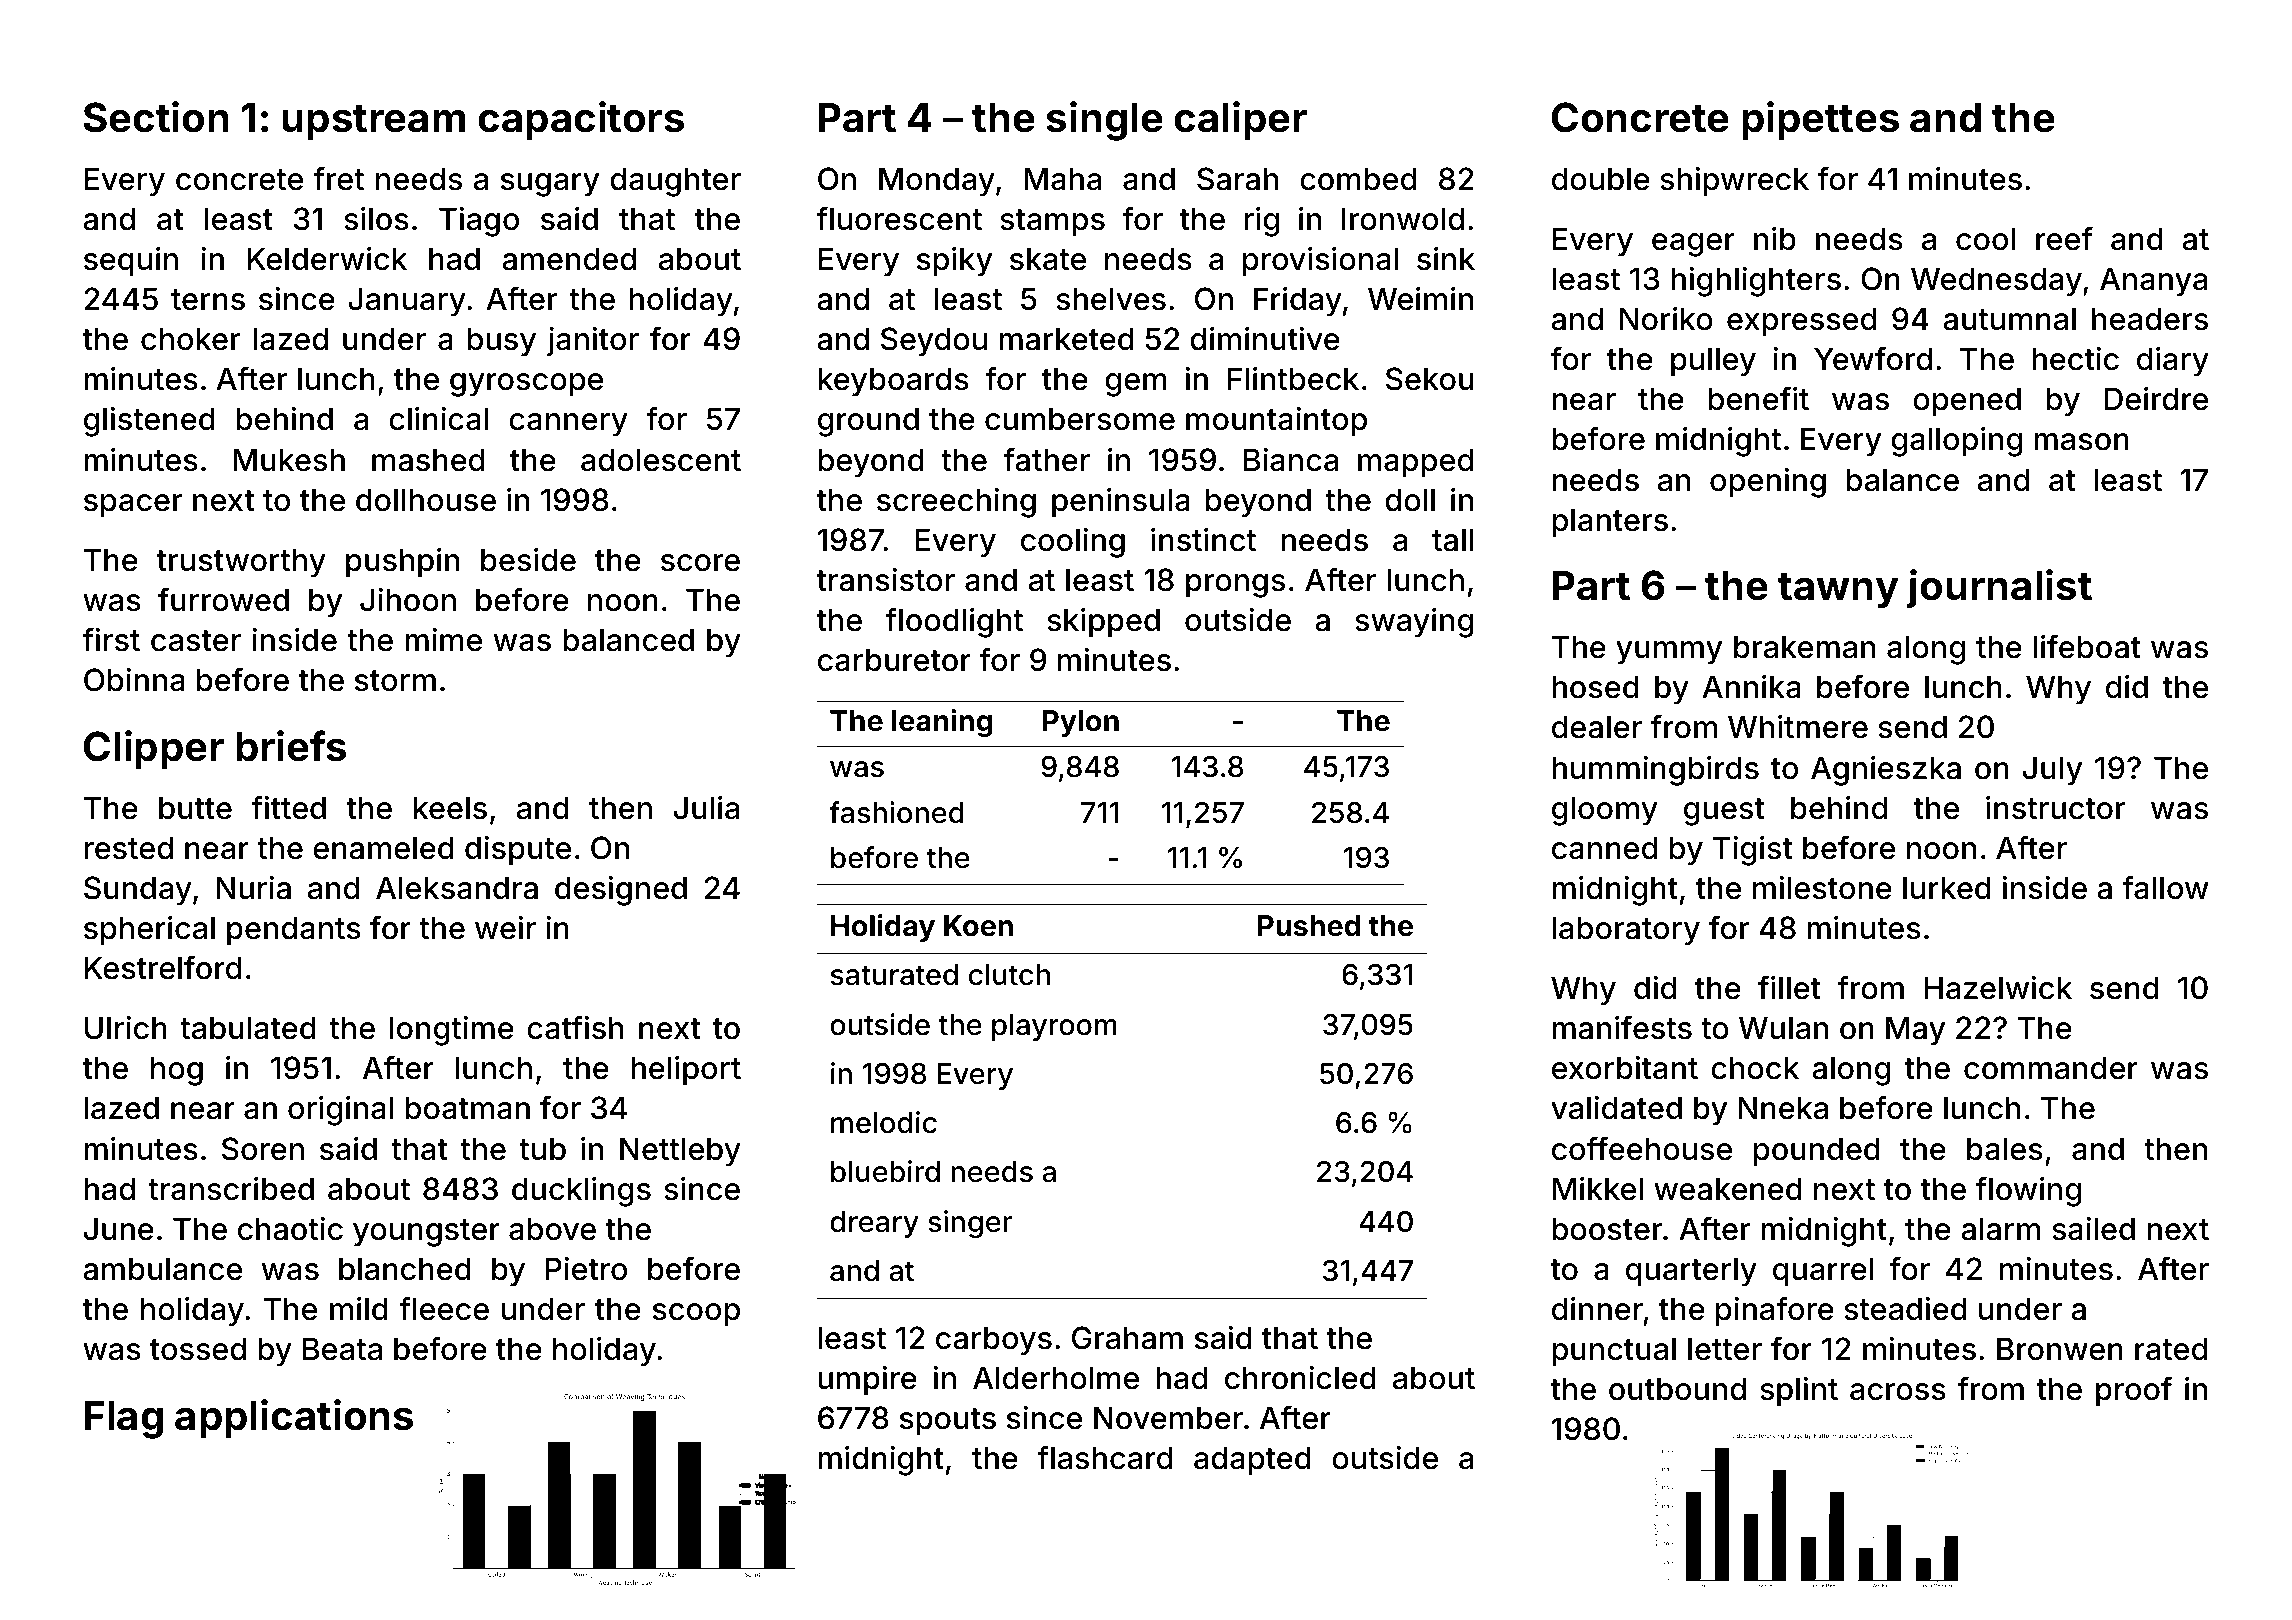 This document has height=1620, width=2292. I want to click on caliper, so click(1240, 120).
